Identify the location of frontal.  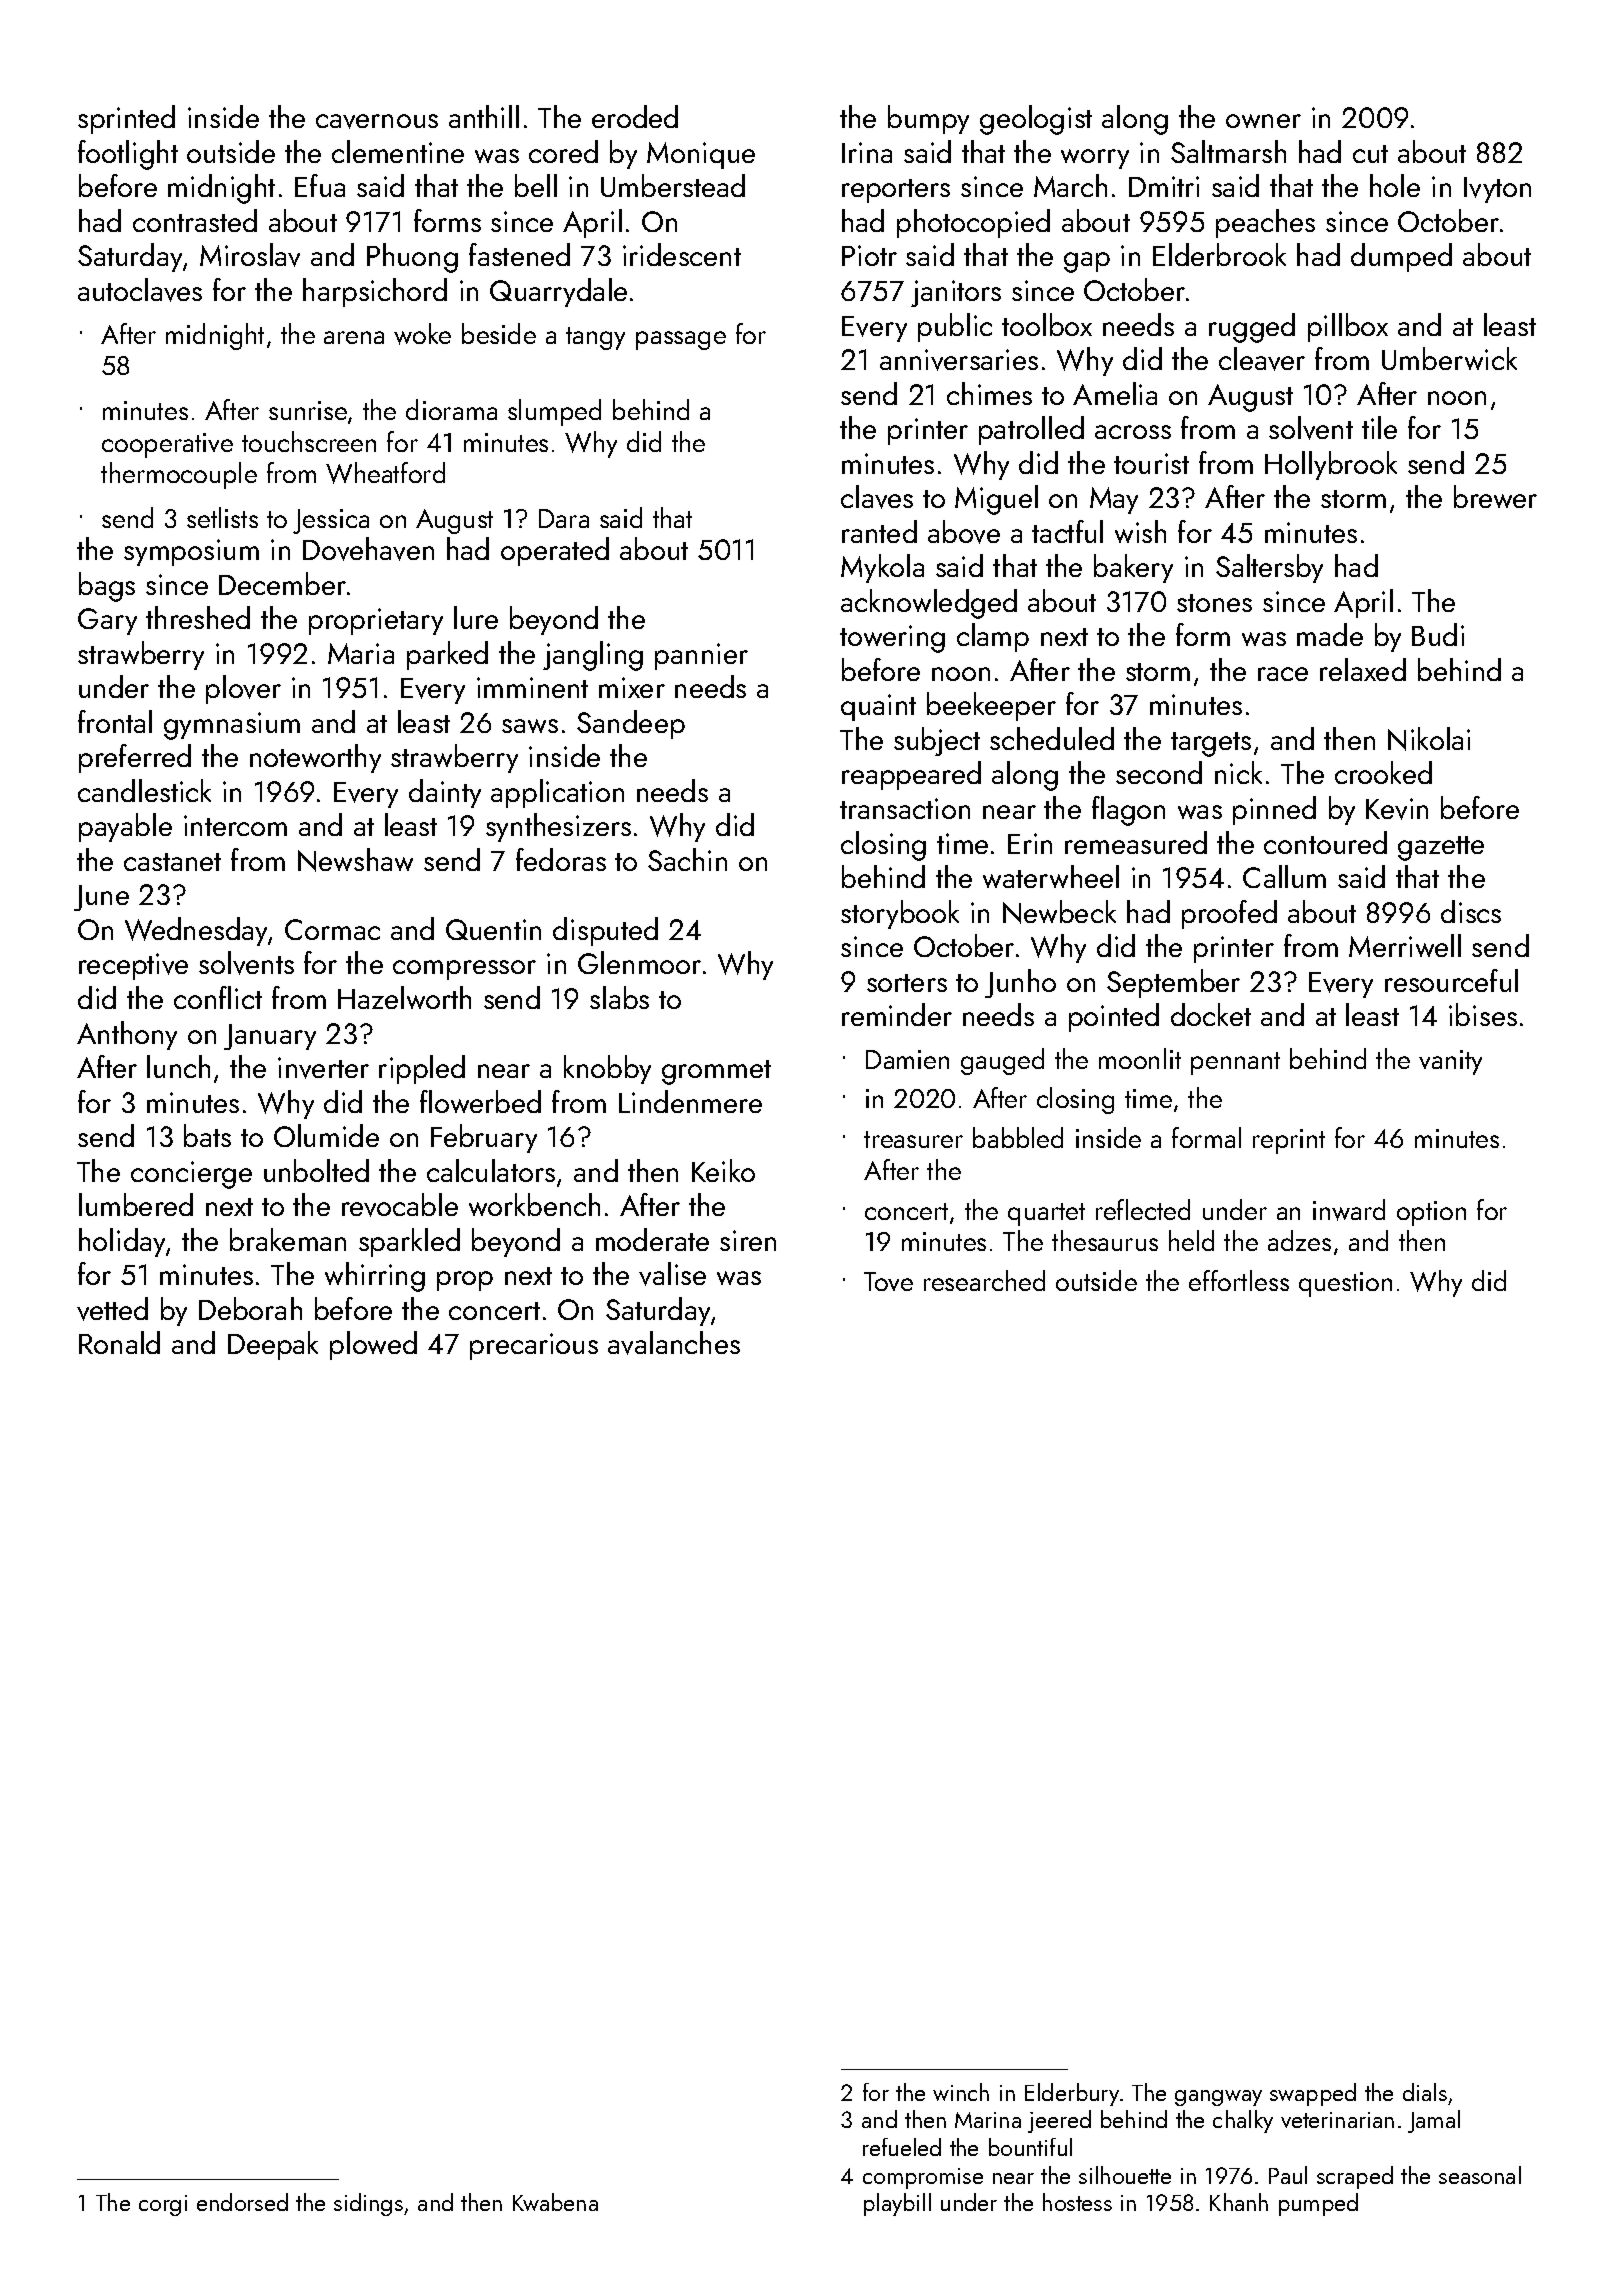
(115, 721).
